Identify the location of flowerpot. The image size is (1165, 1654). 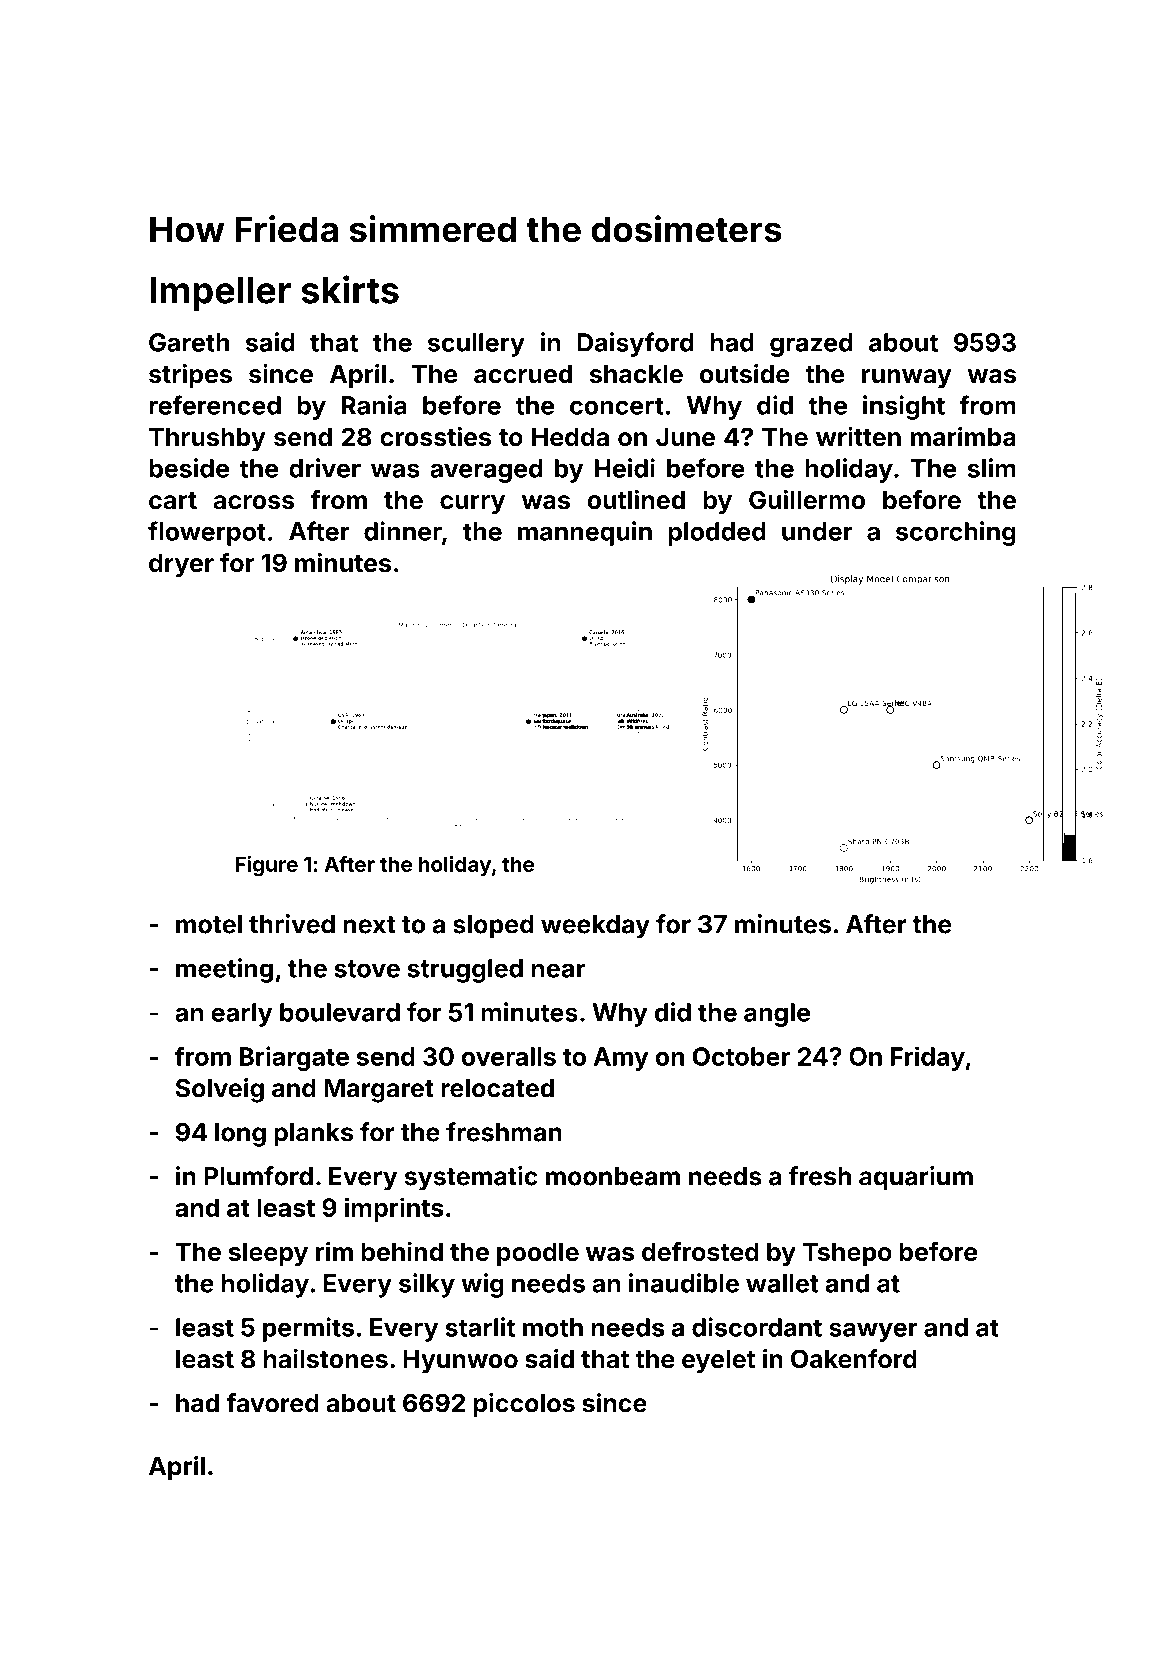
(207, 533).
